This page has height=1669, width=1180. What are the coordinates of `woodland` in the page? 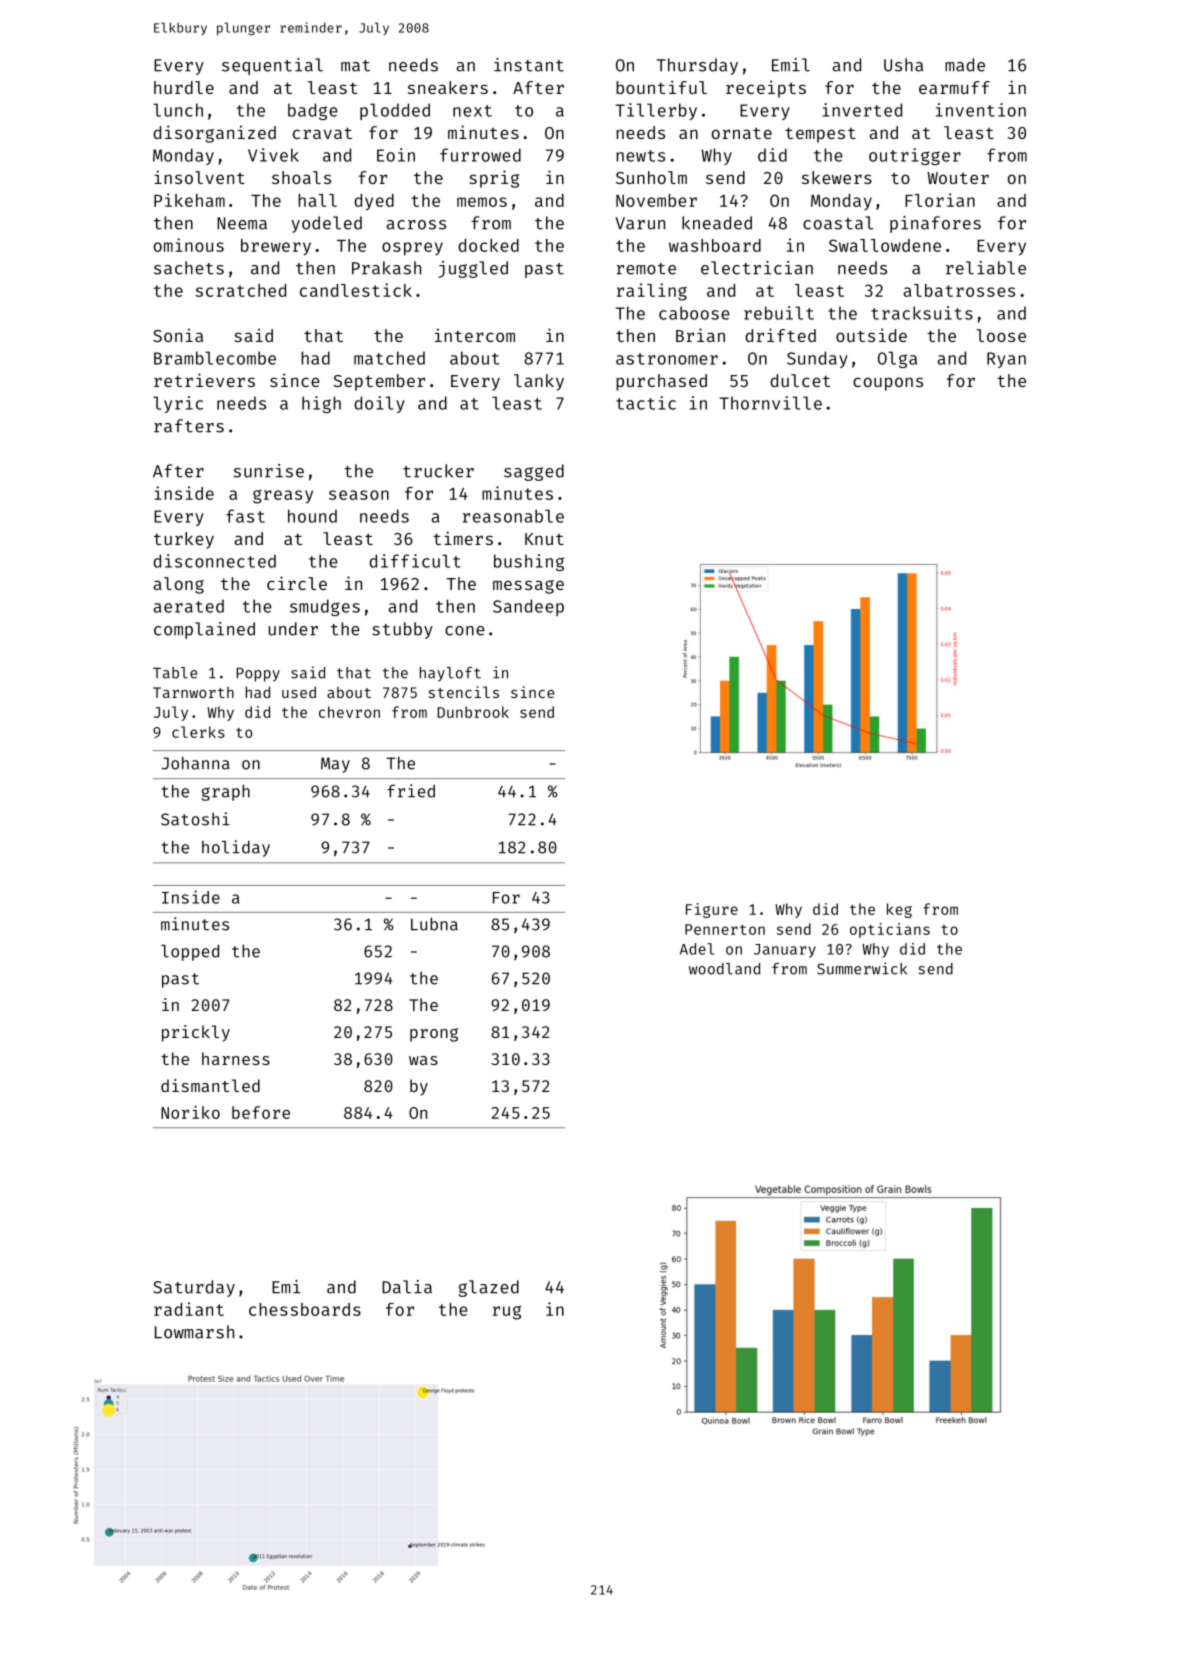 It's located at (724, 969).
